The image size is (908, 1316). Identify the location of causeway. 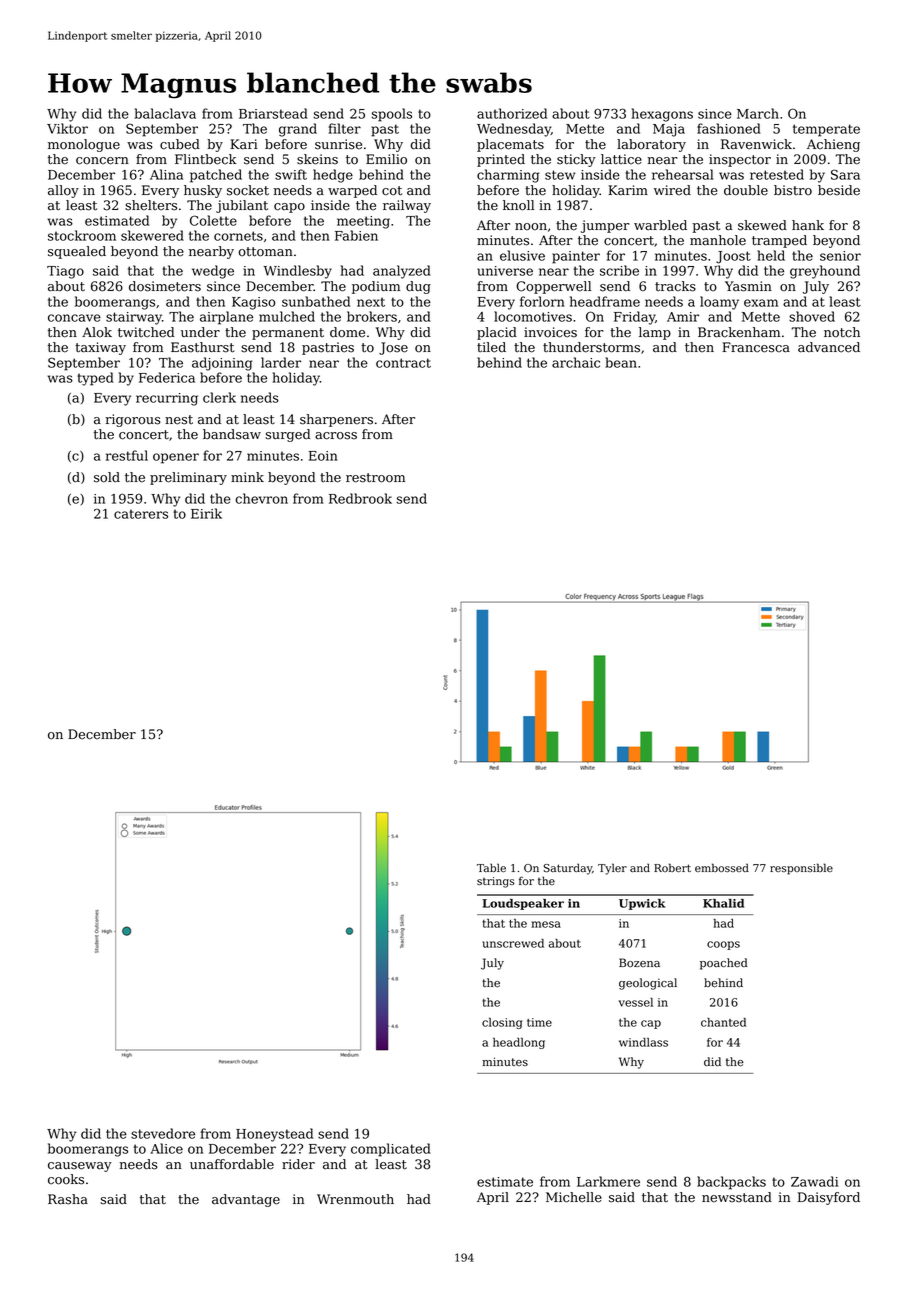
(80, 1167).
